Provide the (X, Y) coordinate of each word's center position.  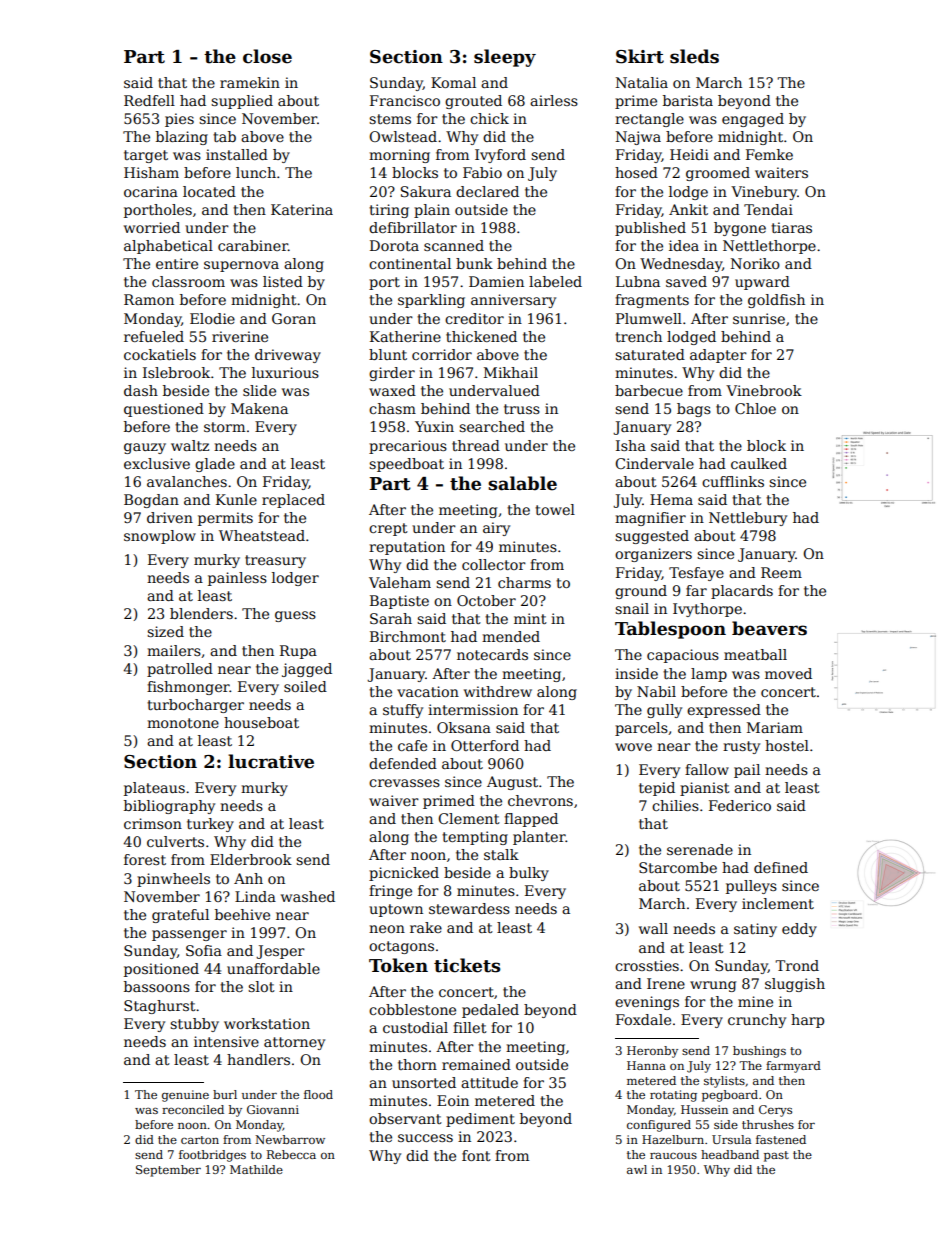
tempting (475, 838)
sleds (694, 56)
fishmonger (188, 688)
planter (539, 838)
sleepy (505, 58)
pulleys (751, 887)
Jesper (280, 952)
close (267, 56)
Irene (666, 983)
